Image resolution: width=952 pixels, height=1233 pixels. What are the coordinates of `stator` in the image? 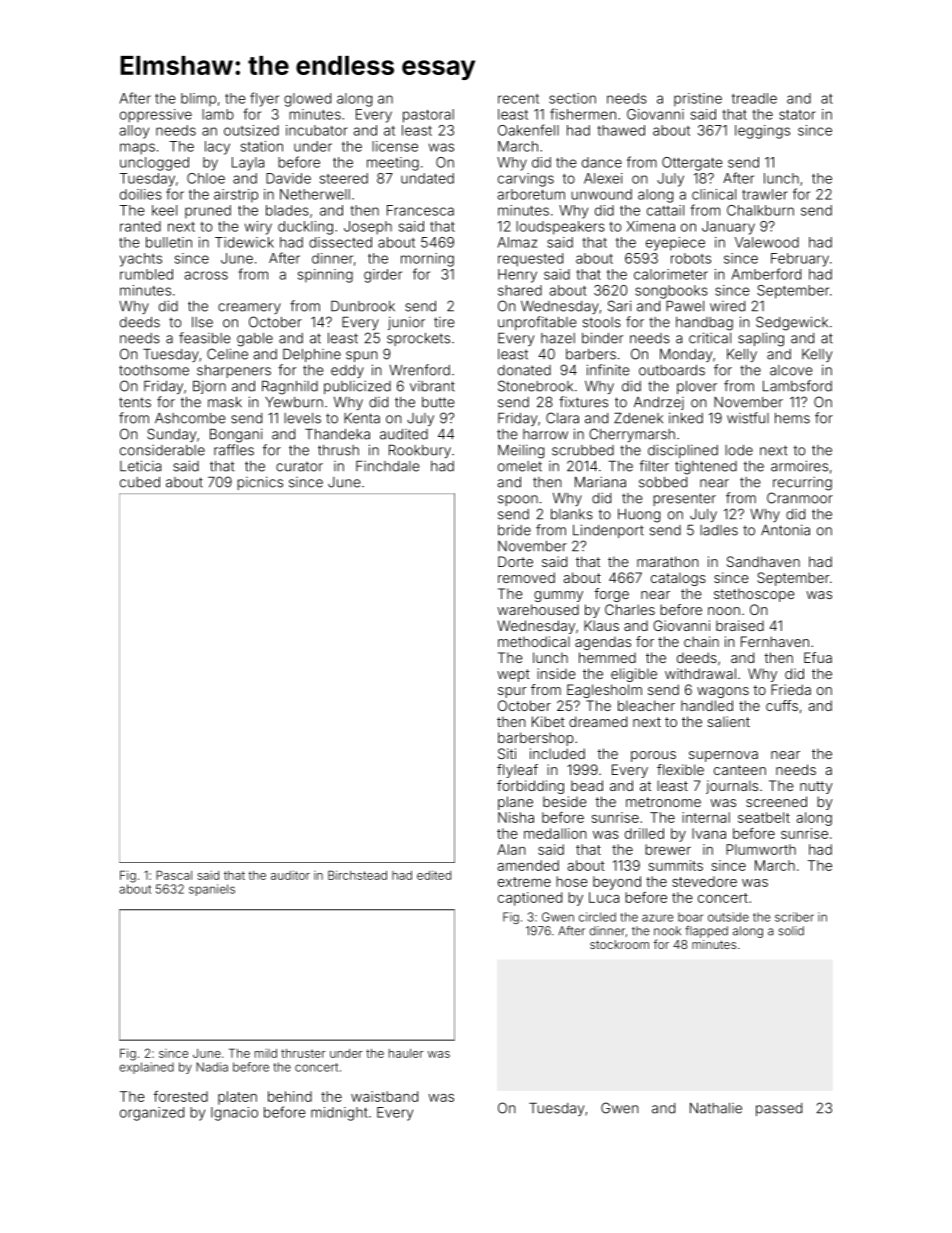 It's located at (797, 115).
